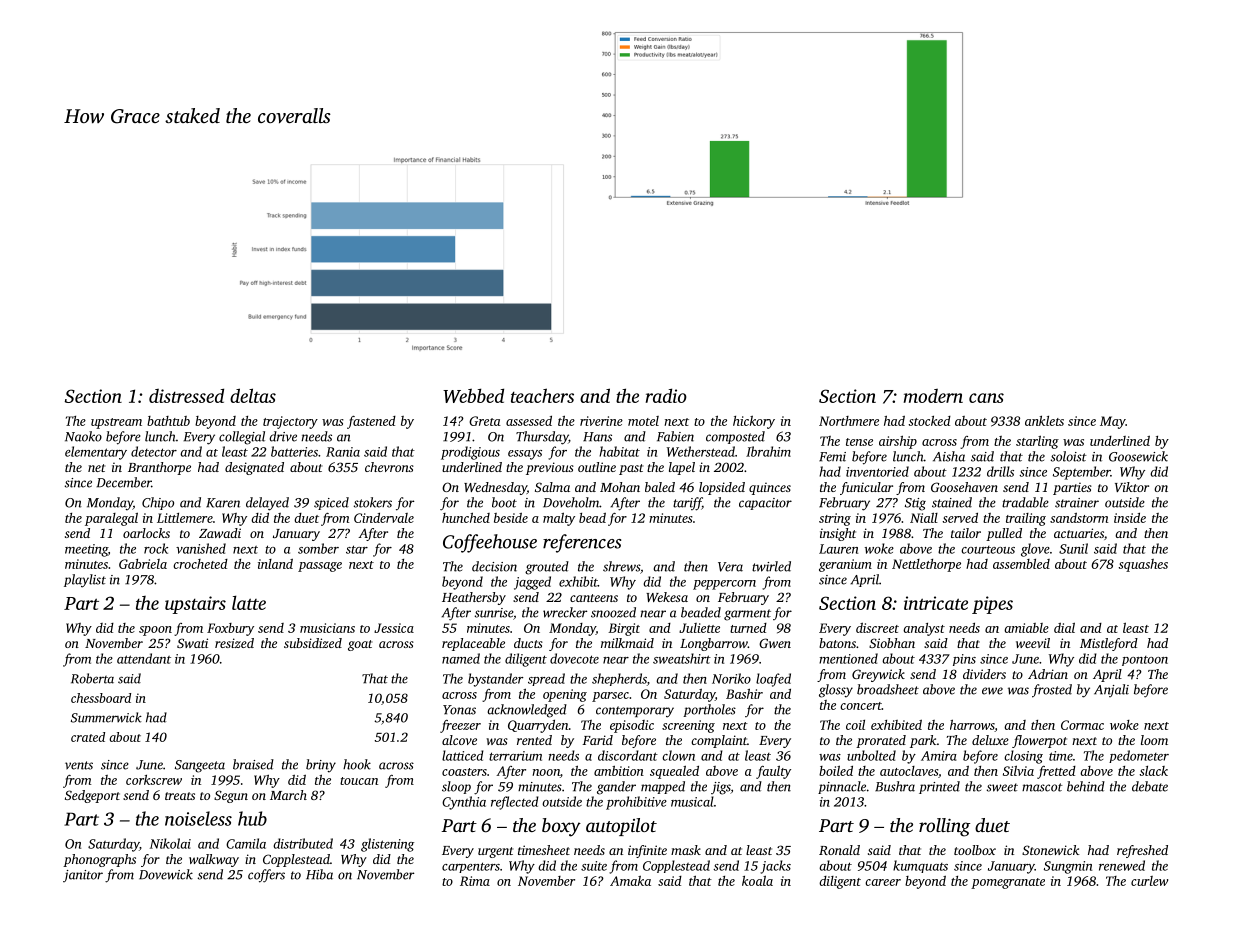 The height and width of the screenshot is (952, 1233). Describe the element at coordinates (1021, 564) in the screenshot. I see `assembled` at that location.
